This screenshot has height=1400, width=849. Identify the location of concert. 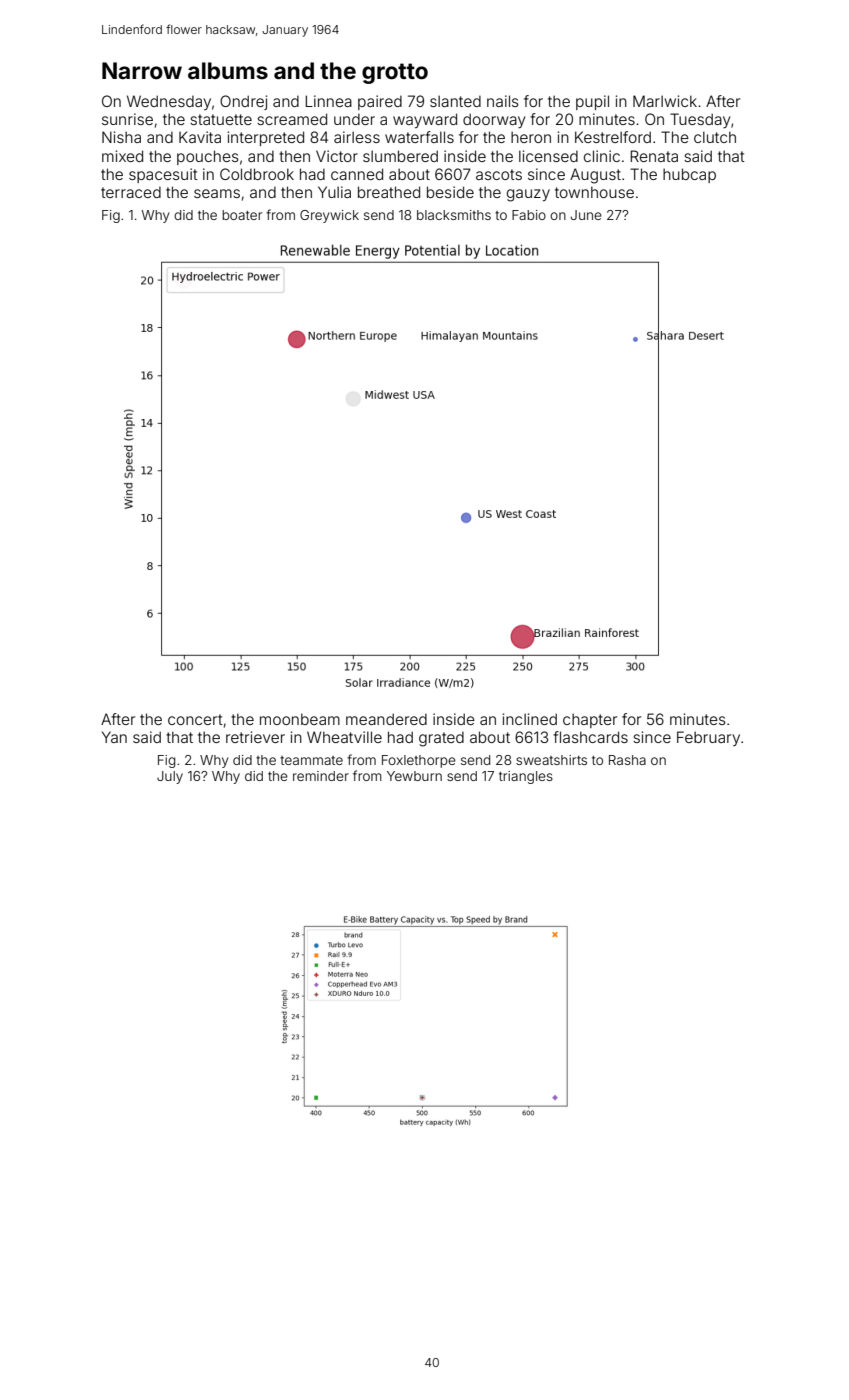
(195, 719).
